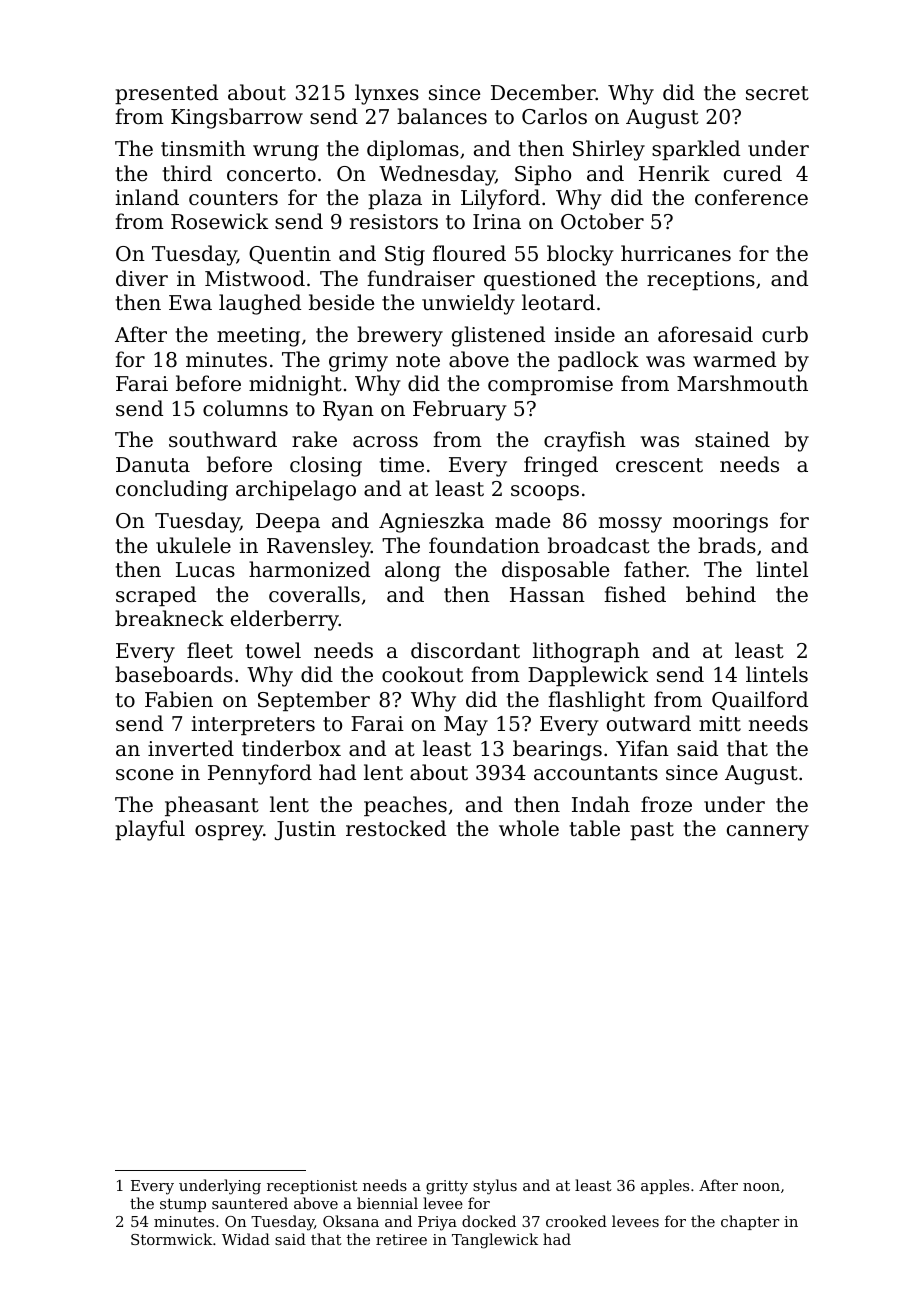  I want to click on lynxes, so click(387, 94).
